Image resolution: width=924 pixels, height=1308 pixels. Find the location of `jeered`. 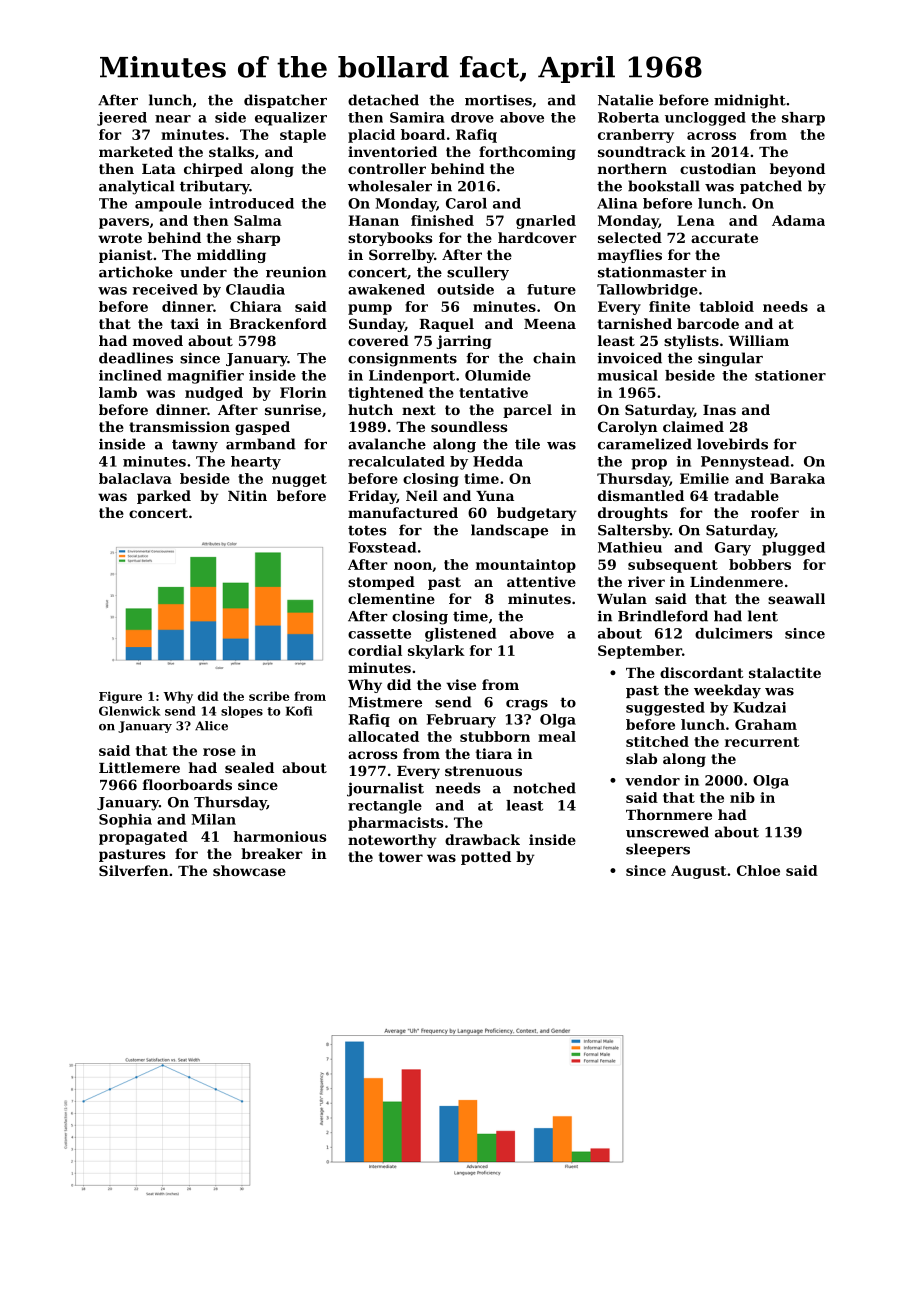

jeered is located at coordinates (122, 119).
